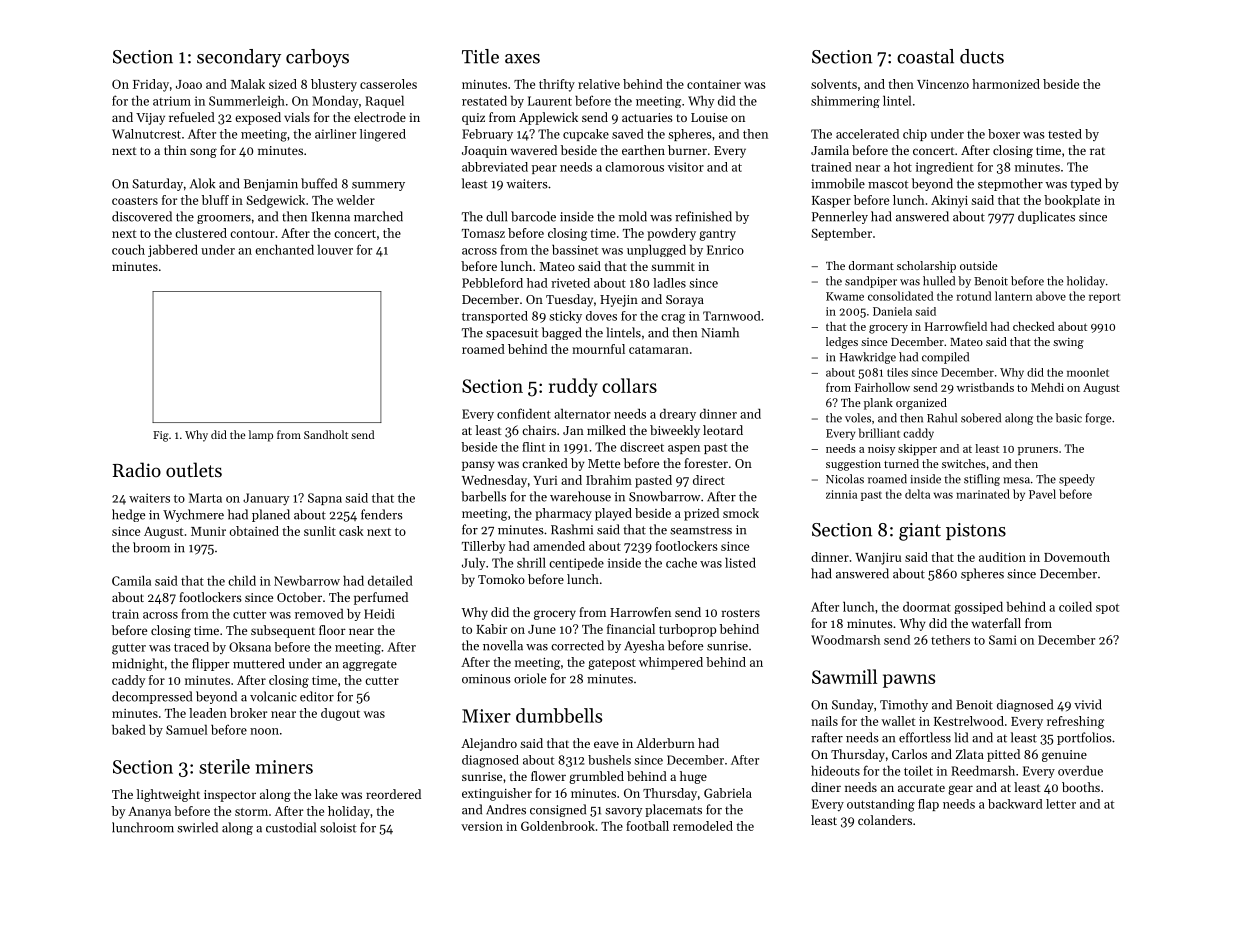 The height and width of the page is (952, 1233). I want to click on detailed, so click(390, 581).
